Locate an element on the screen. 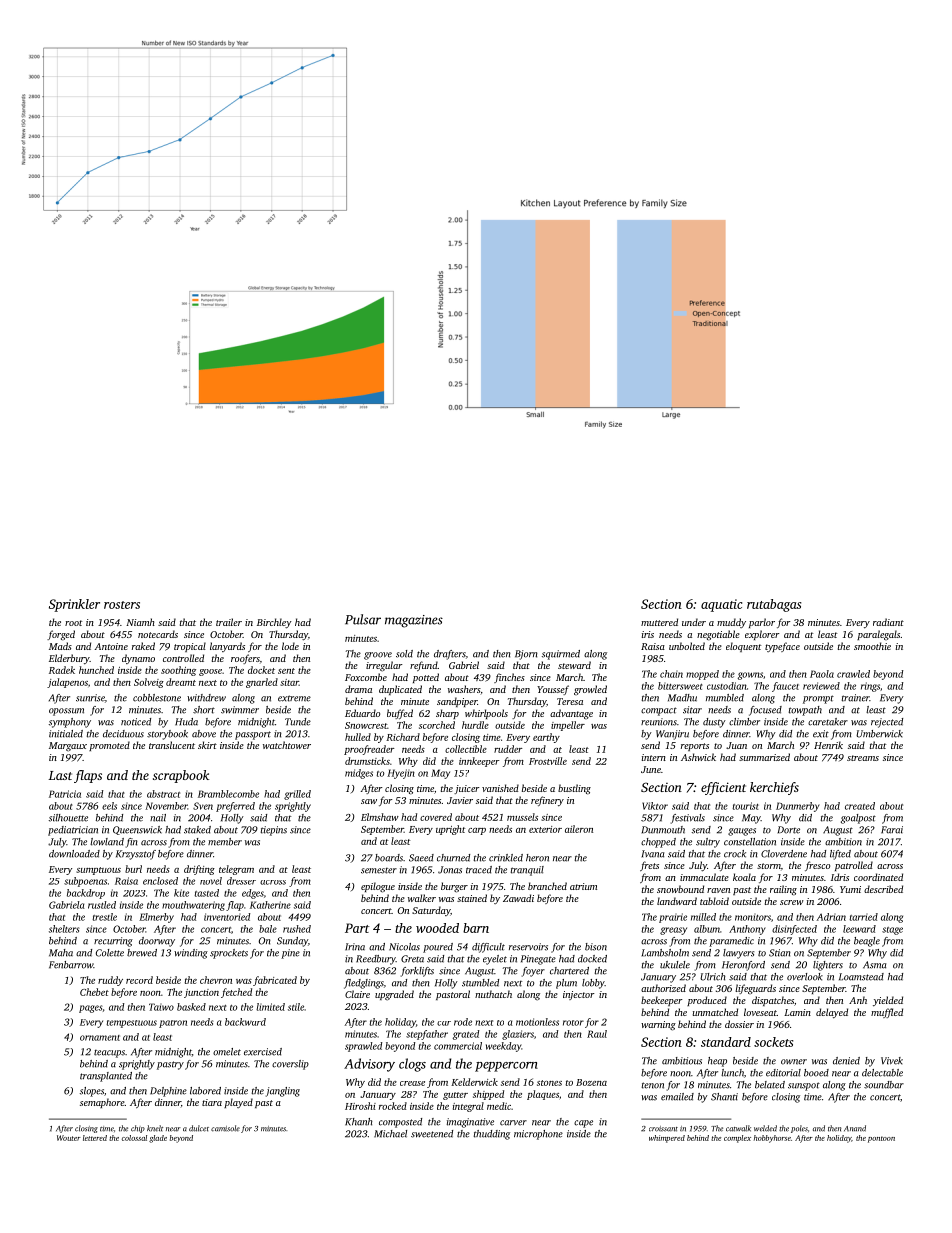 The width and height of the screenshot is (952, 1233). aquatic is located at coordinates (721, 605).
